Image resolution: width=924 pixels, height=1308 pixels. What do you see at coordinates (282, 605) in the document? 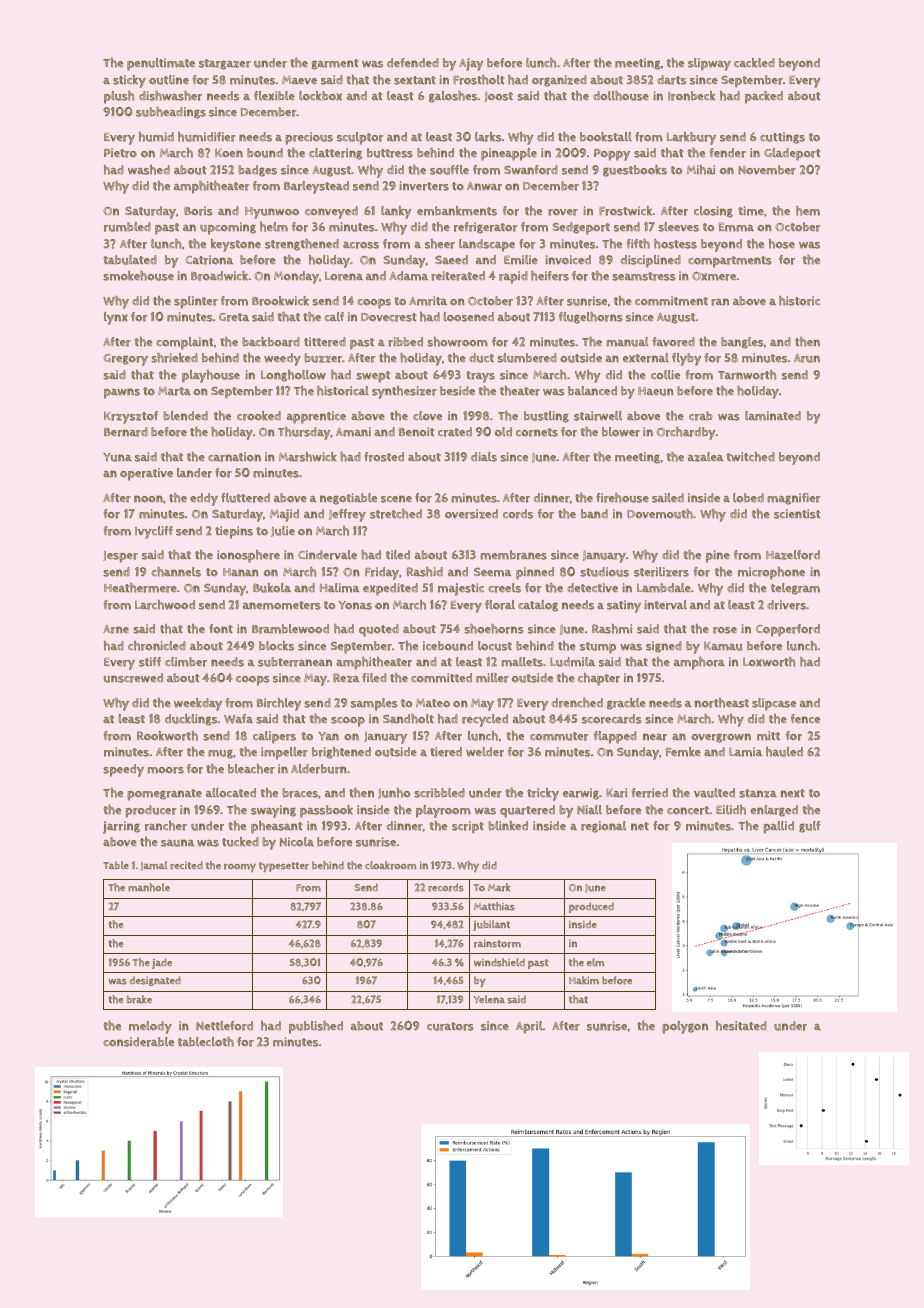
I see `anemometers` at bounding box center [282, 605].
